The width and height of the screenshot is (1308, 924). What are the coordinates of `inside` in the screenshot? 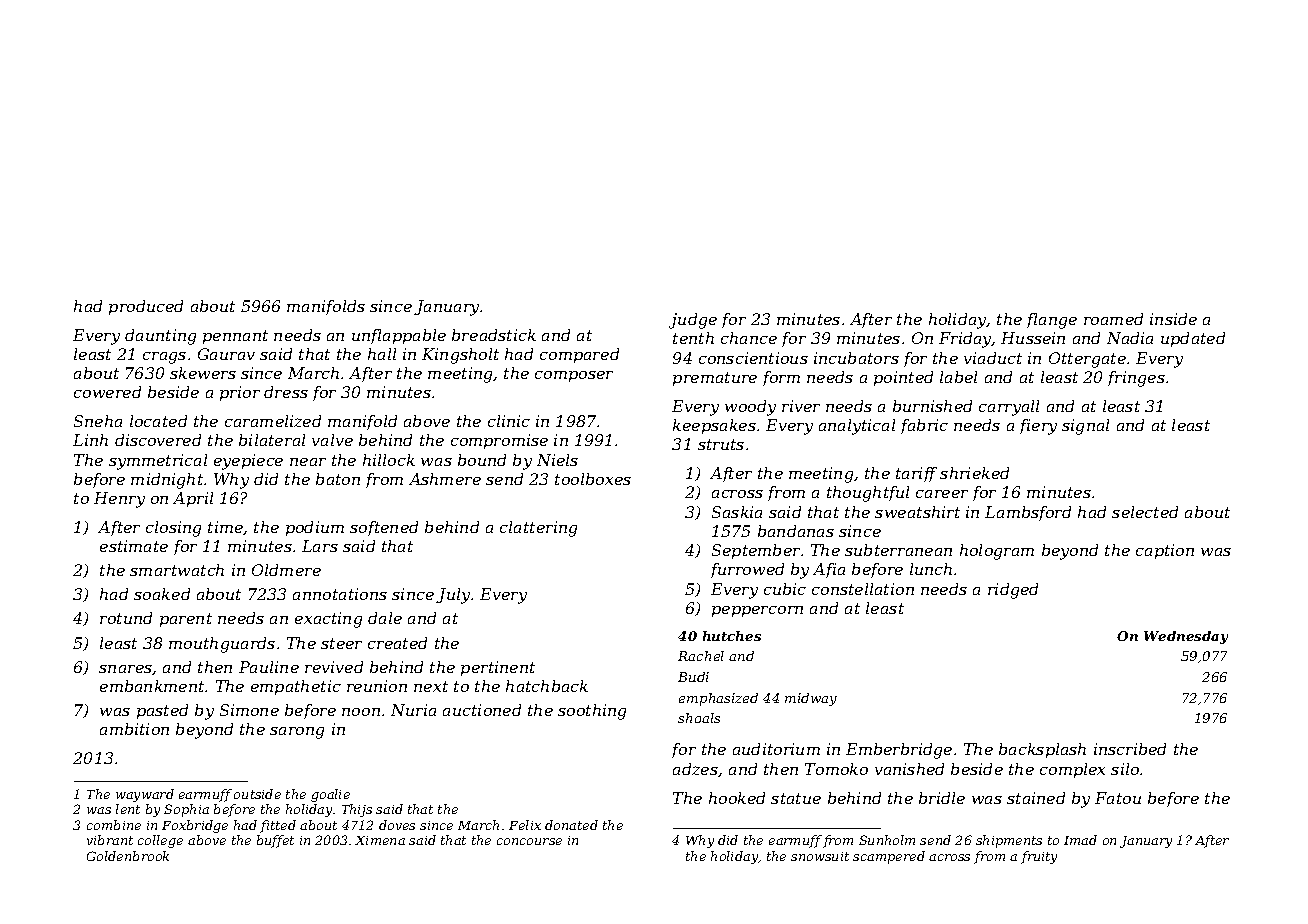 It's located at (1173, 319).
